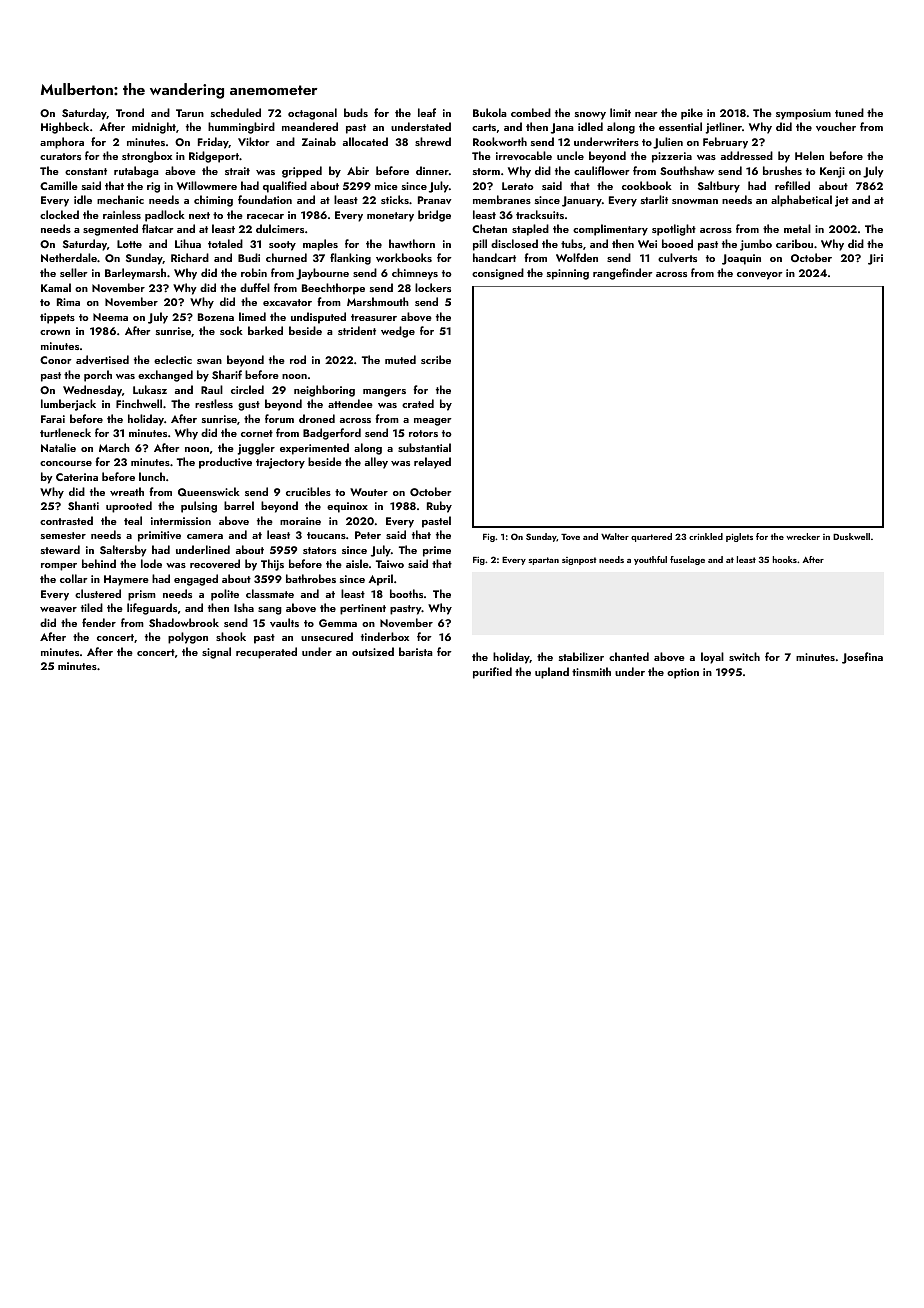 The image size is (924, 1308). I want to click on Trond, so click(130, 112).
